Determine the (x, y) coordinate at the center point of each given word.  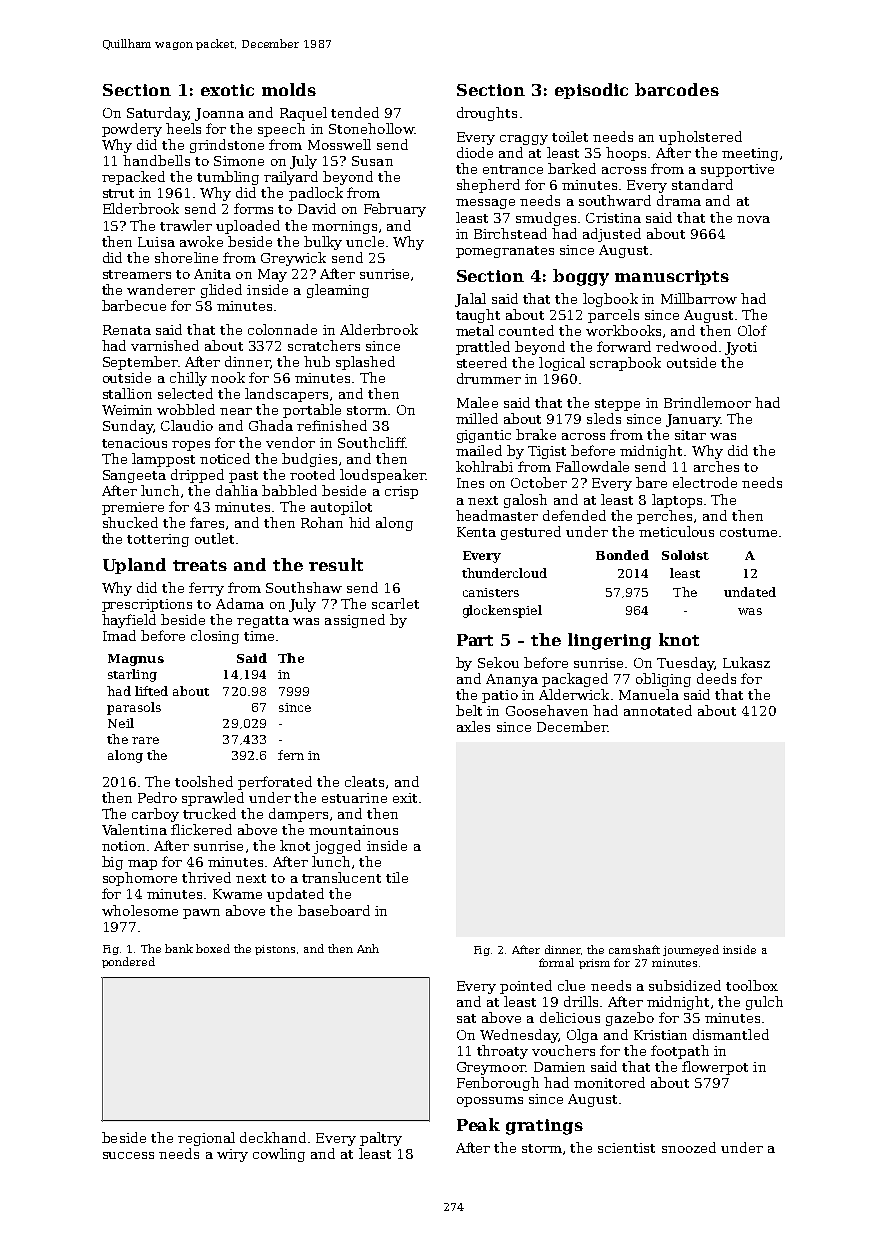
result (336, 564)
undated (750, 592)
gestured (531, 533)
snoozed (689, 1147)
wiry (232, 1155)
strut (118, 193)
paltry (381, 1139)
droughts (487, 114)
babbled (289, 490)
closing (215, 637)
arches (716, 466)
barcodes (677, 89)
